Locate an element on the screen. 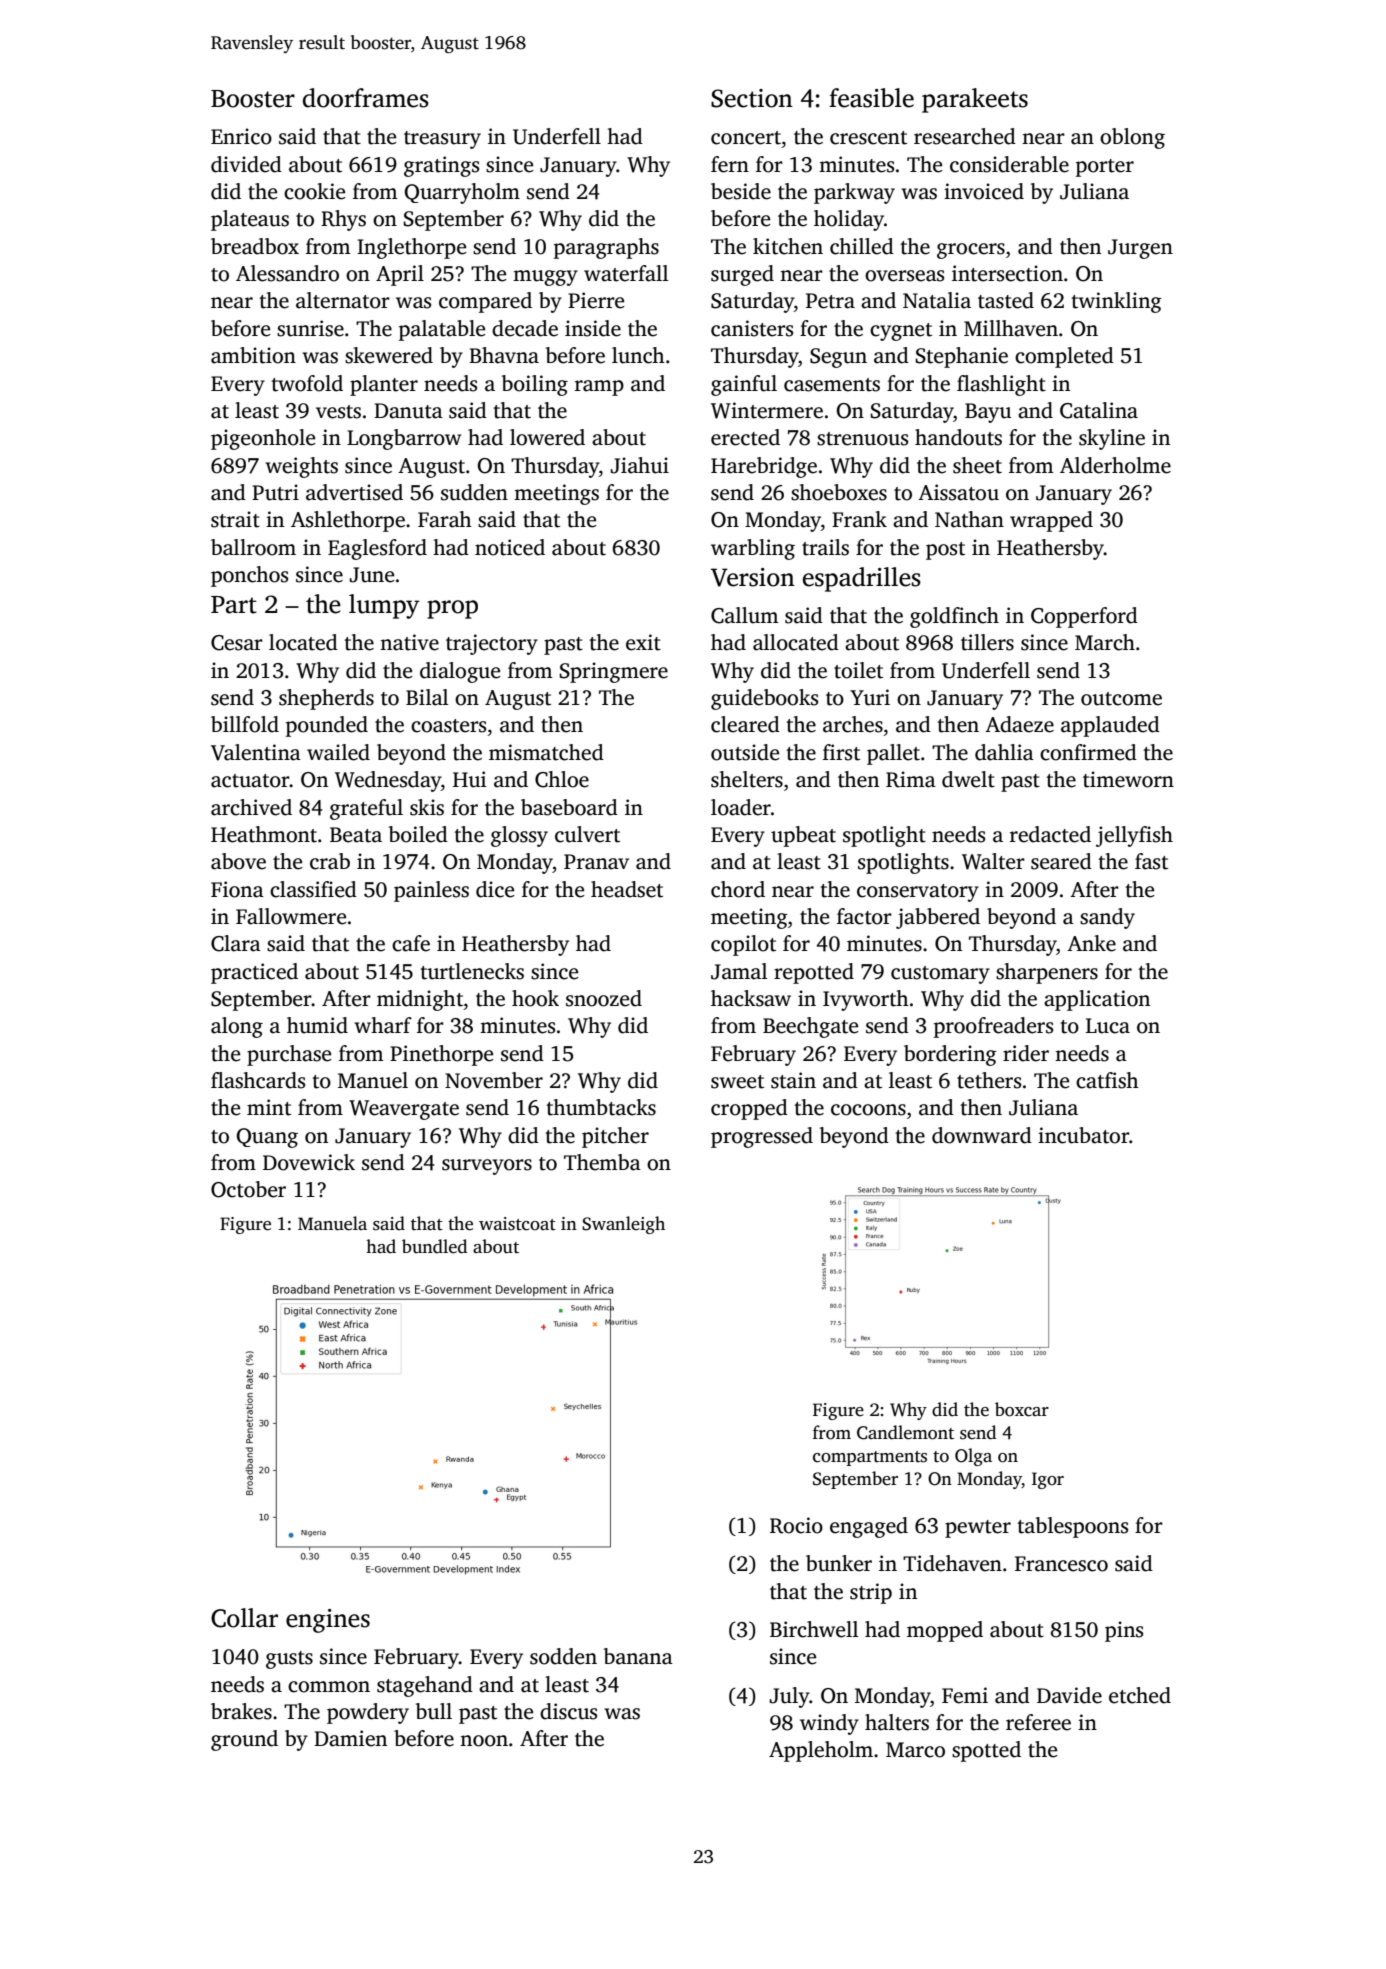  exit is located at coordinates (643, 642).
